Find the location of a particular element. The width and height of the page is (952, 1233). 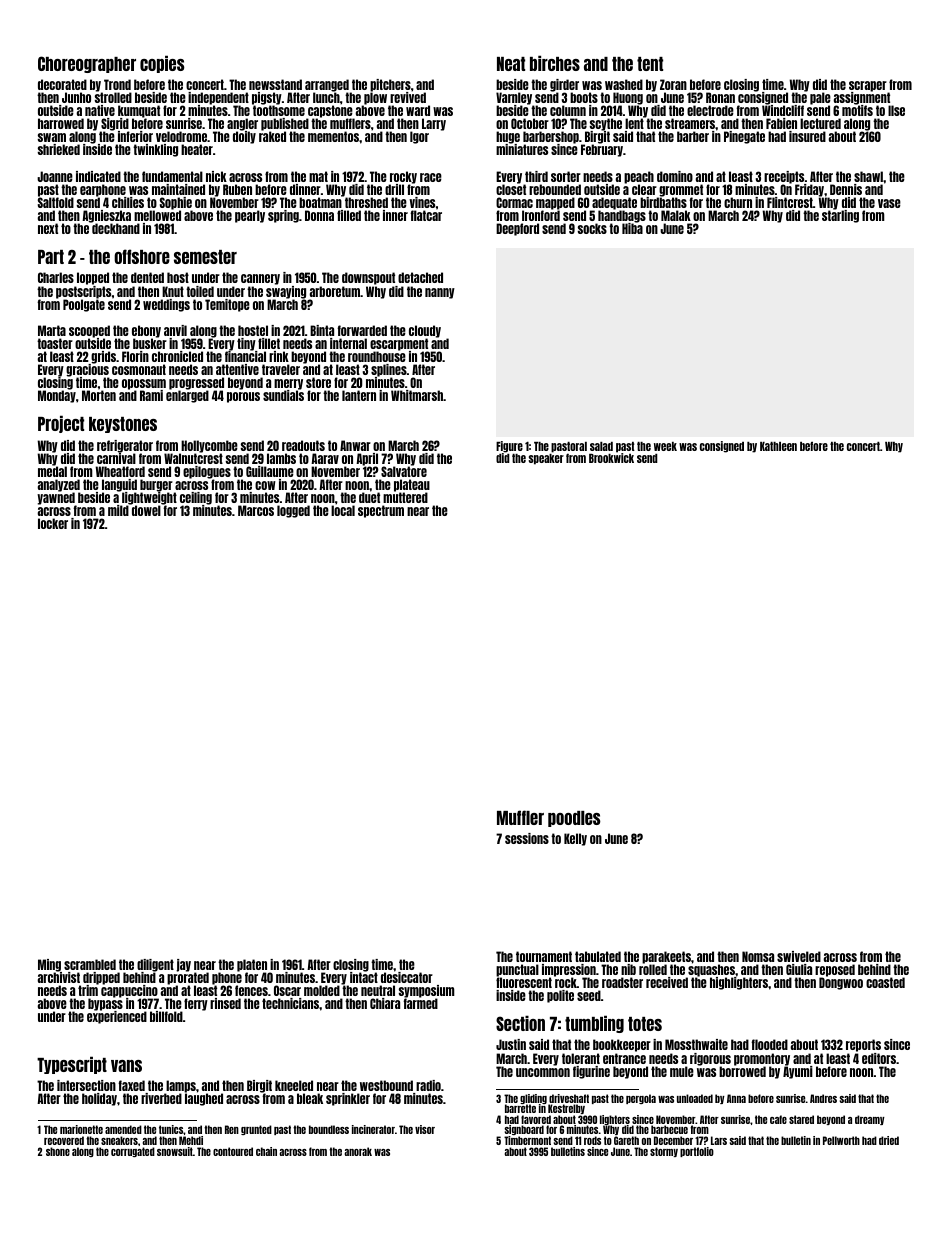

locker is located at coordinates (53, 523).
